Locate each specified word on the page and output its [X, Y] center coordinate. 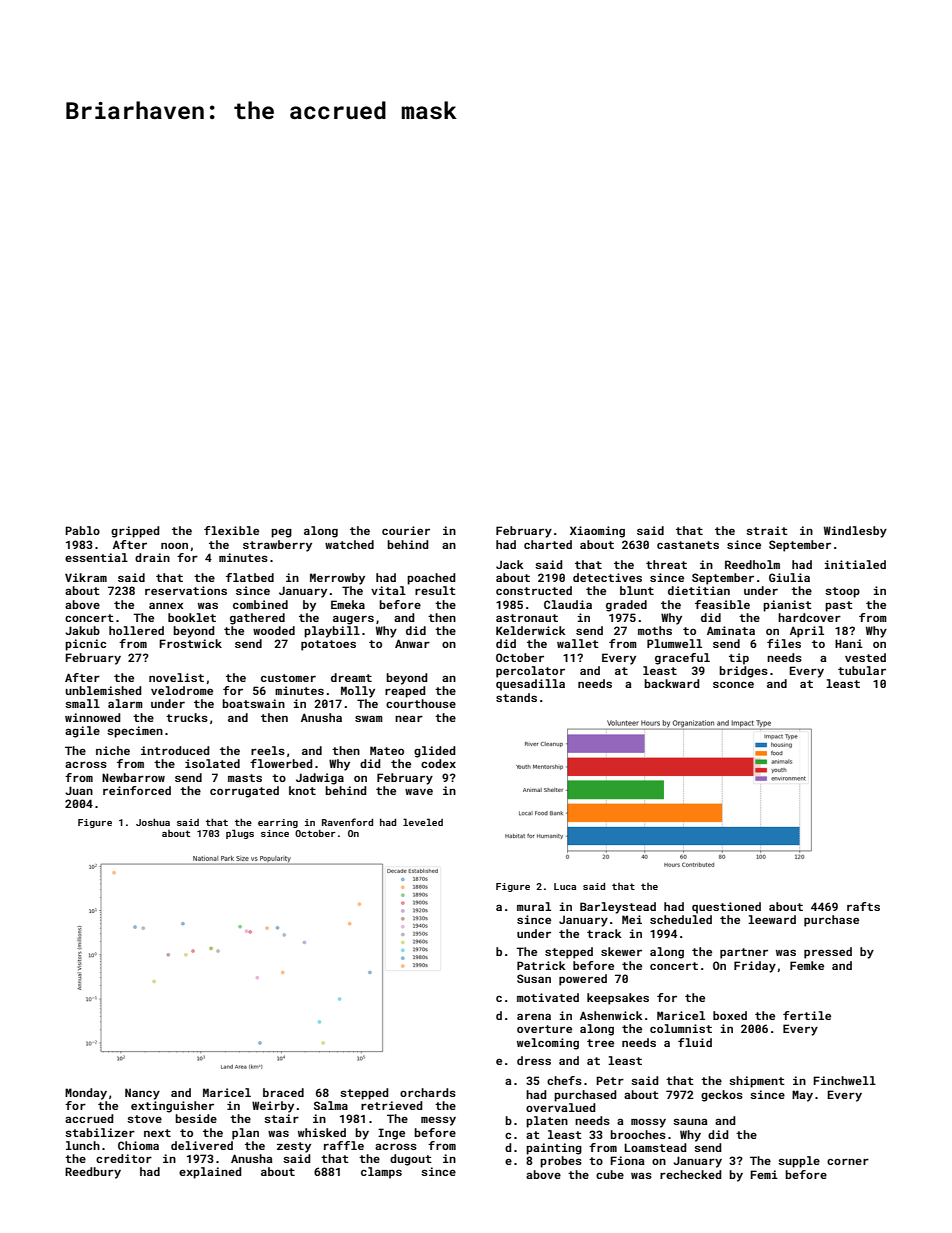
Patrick [541, 965]
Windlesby [855, 532]
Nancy [142, 1094]
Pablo [82, 530]
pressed [828, 953]
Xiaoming [597, 532]
